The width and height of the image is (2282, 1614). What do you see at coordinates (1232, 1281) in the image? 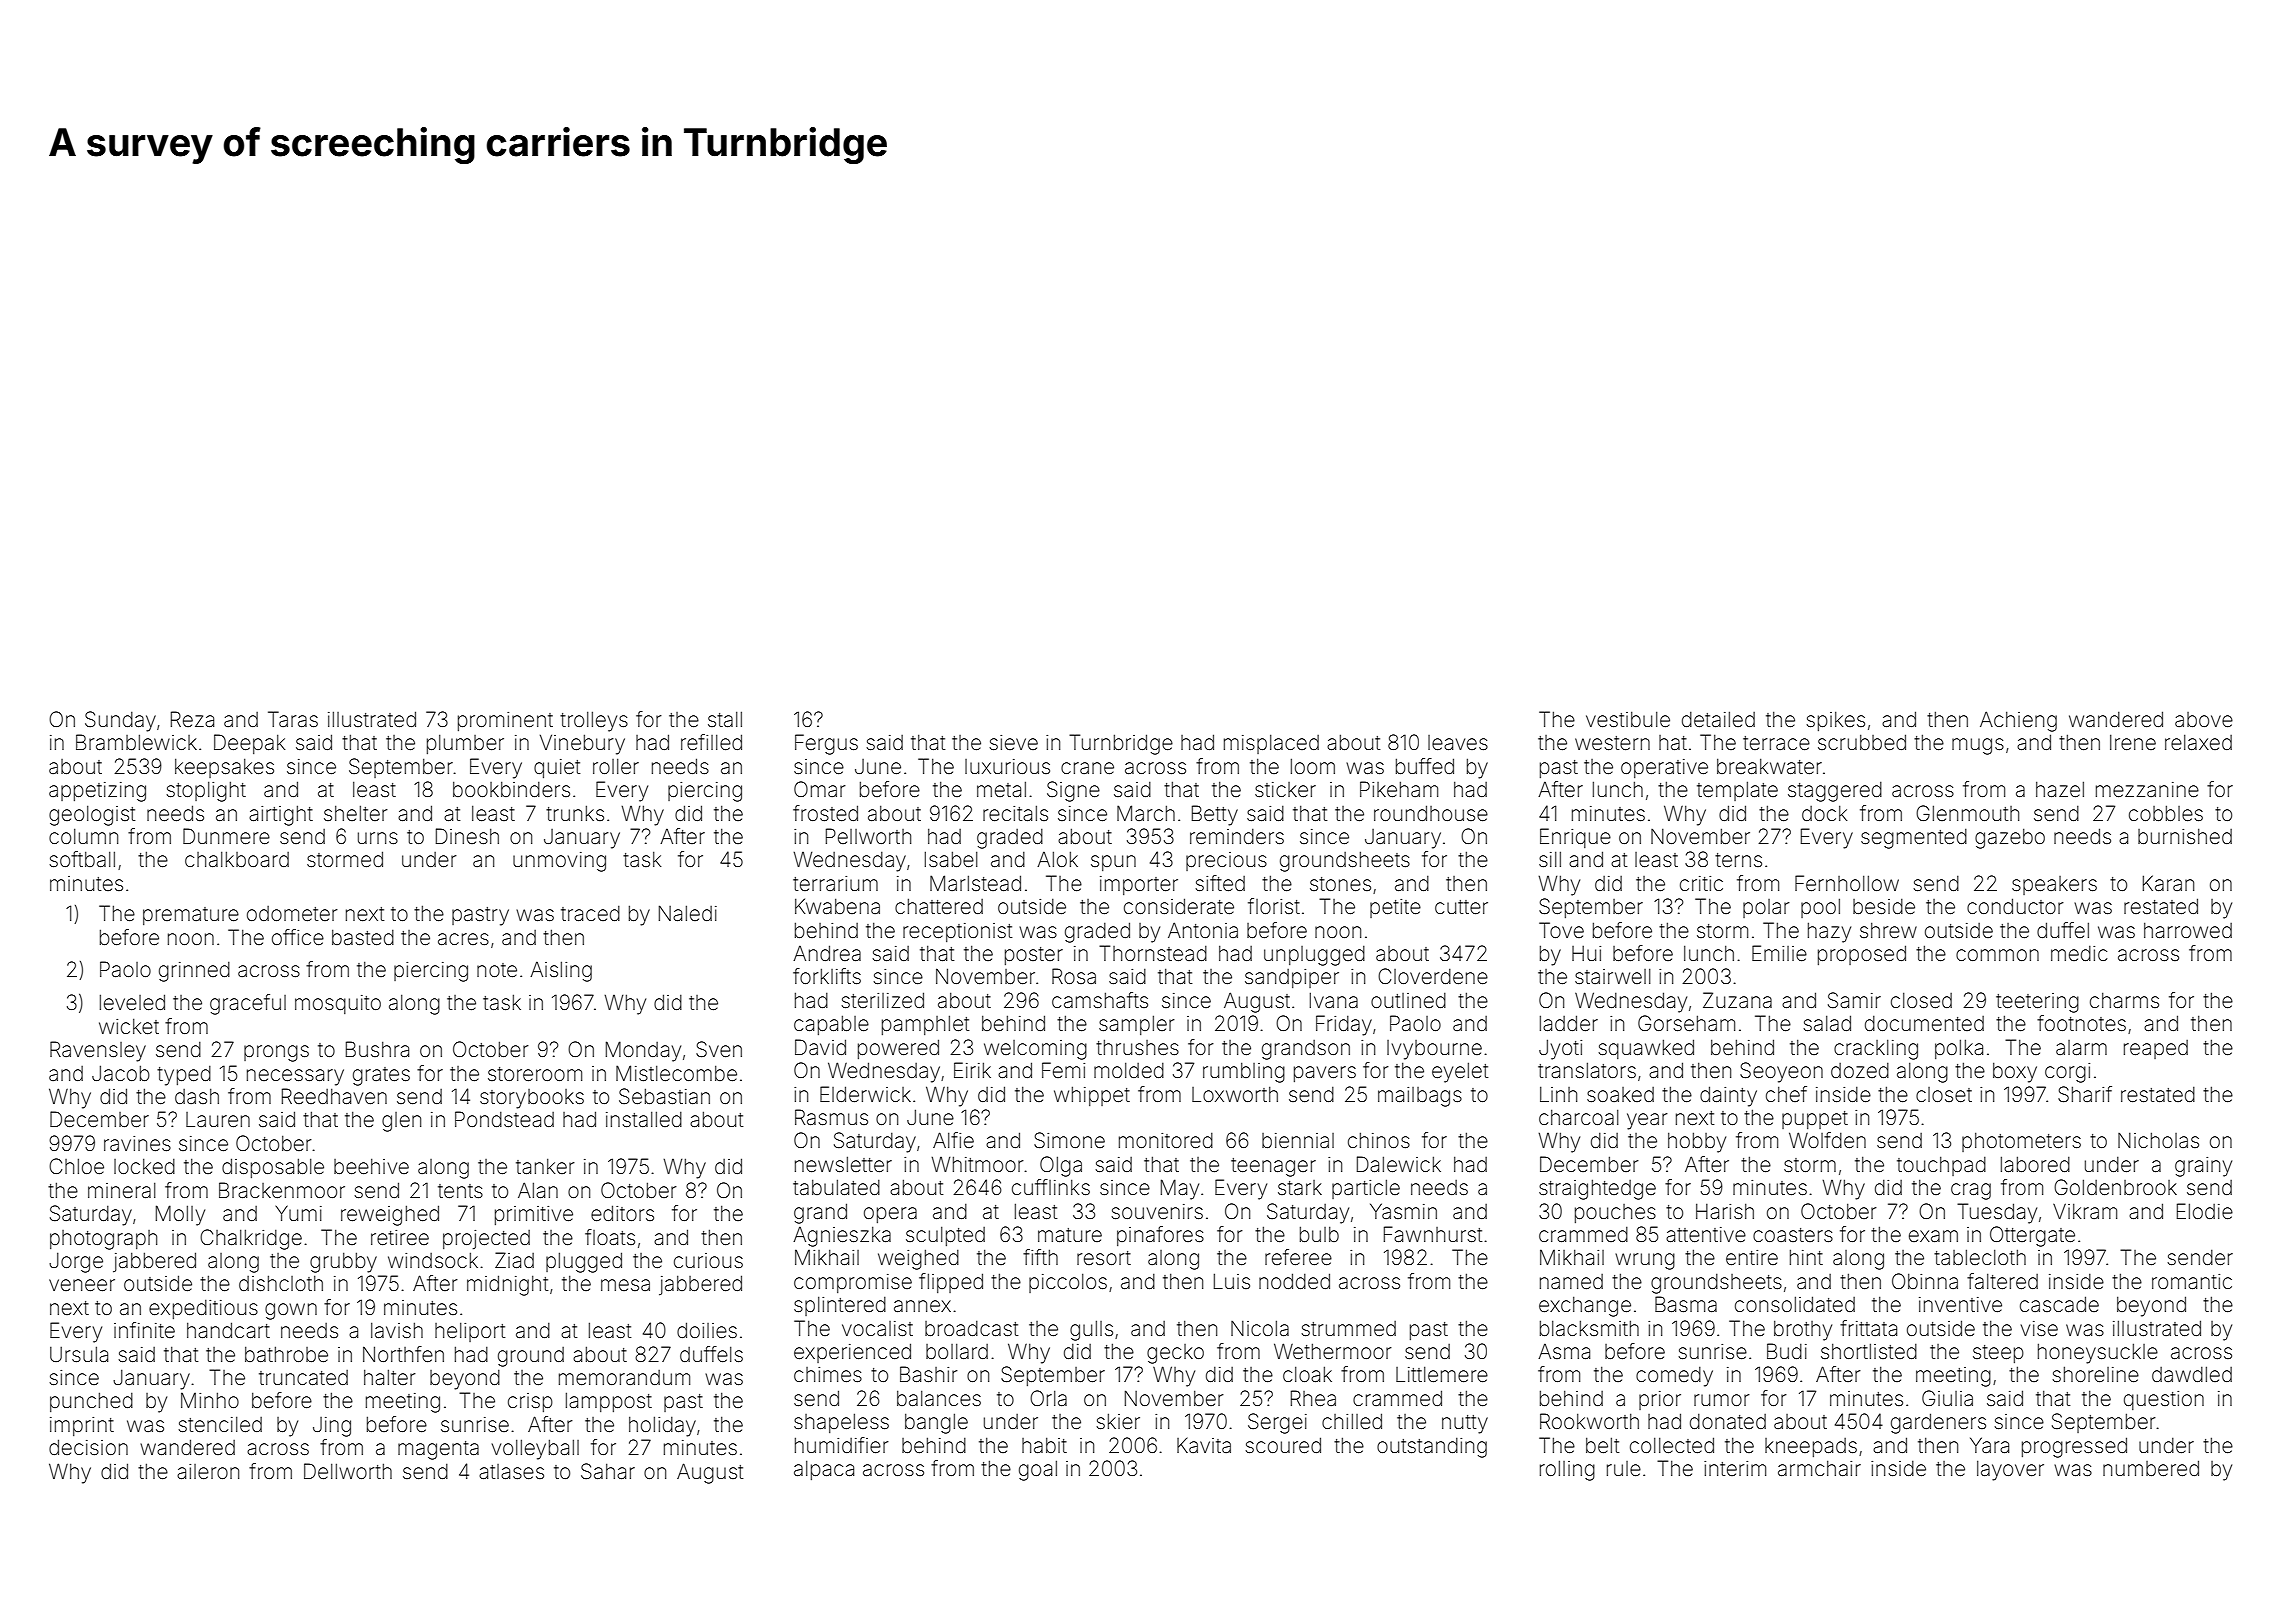
I see `Luis` at bounding box center [1232, 1281].
